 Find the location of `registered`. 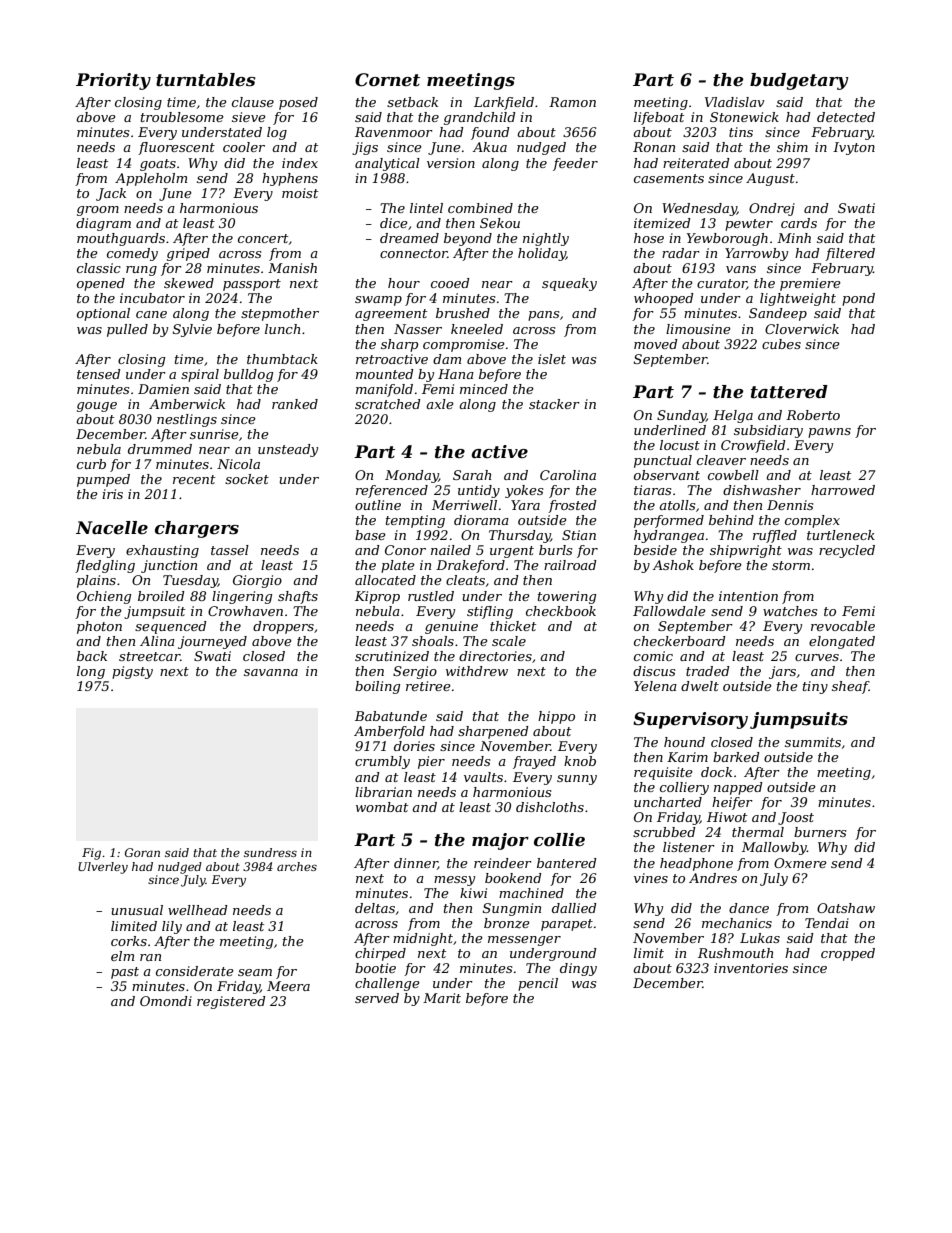

registered is located at coordinates (231, 1002).
